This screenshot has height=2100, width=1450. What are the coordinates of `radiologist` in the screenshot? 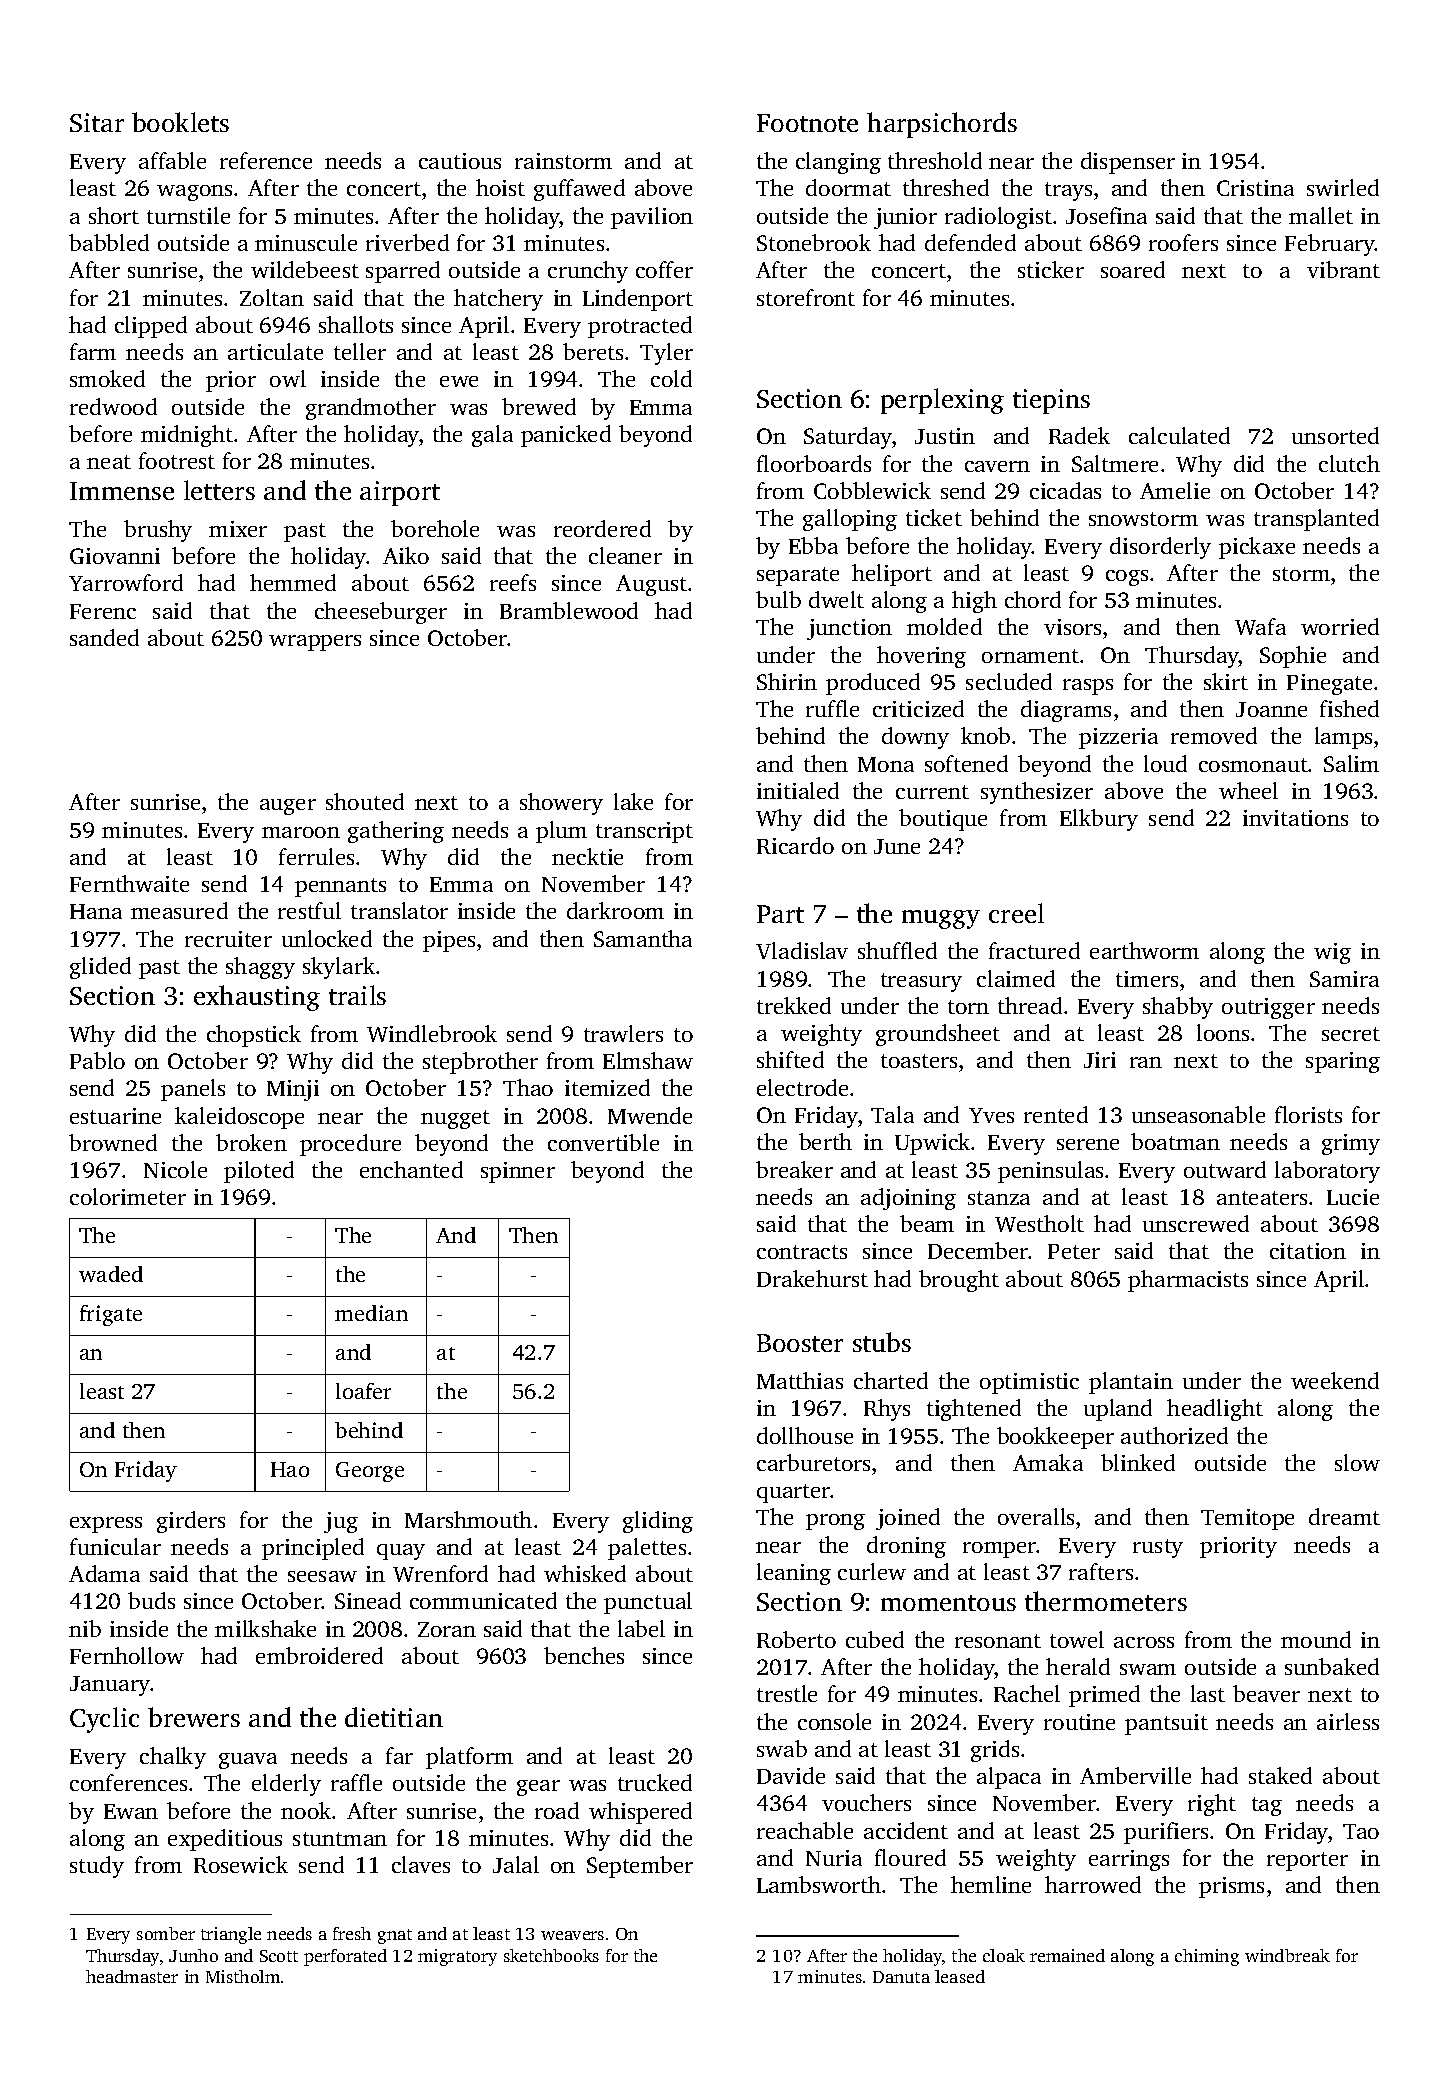 It's located at (998, 218).
